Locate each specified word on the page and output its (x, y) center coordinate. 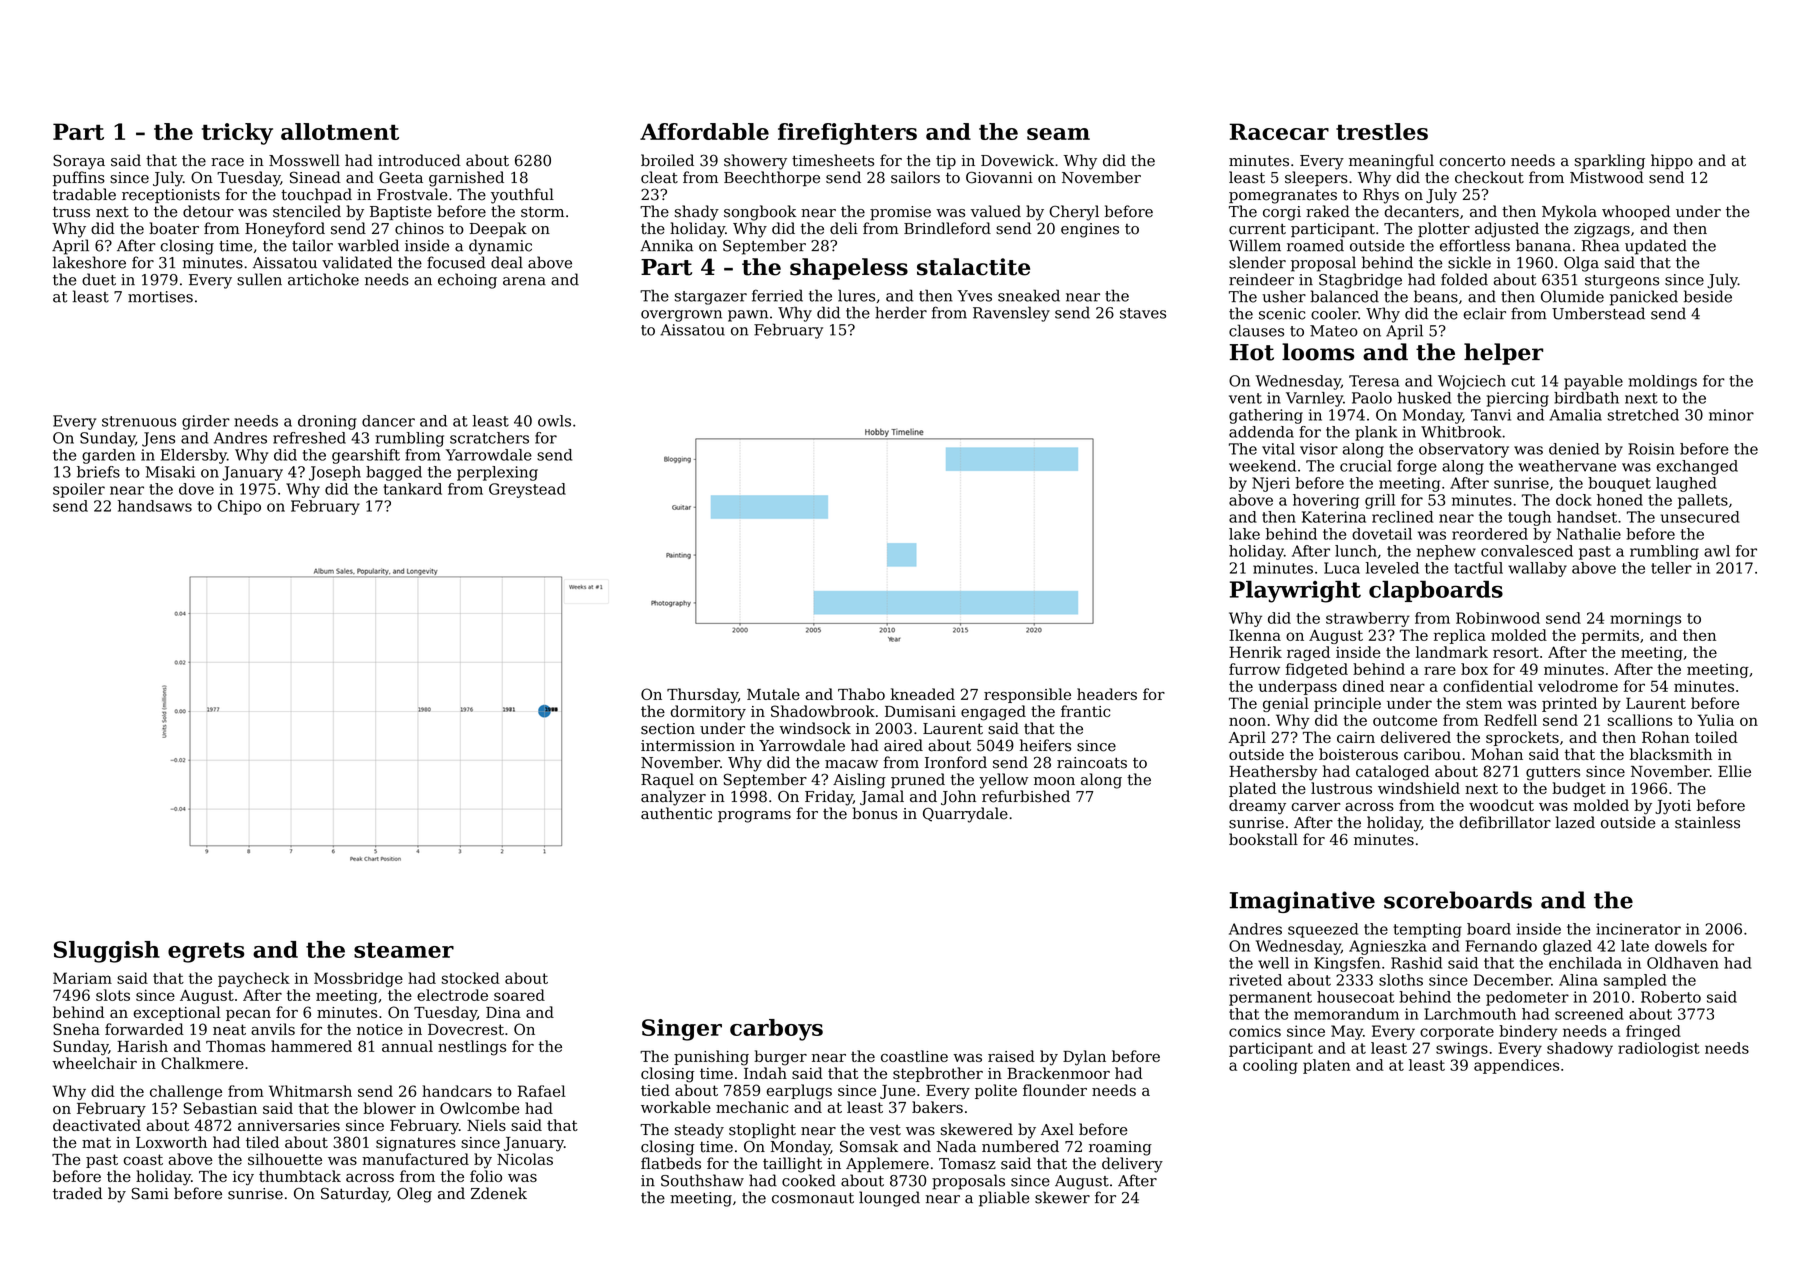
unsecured (1700, 517)
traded (77, 1193)
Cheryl (1074, 213)
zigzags (1602, 230)
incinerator (1638, 929)
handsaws (155, 506)
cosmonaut (813, 1198)
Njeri (1271, 484)
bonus (874, 813)
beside (1708, 296)
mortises (160, 297)
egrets (206, 952)
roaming (1120, 1148)
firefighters (847, 134)
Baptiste (401, 213)
